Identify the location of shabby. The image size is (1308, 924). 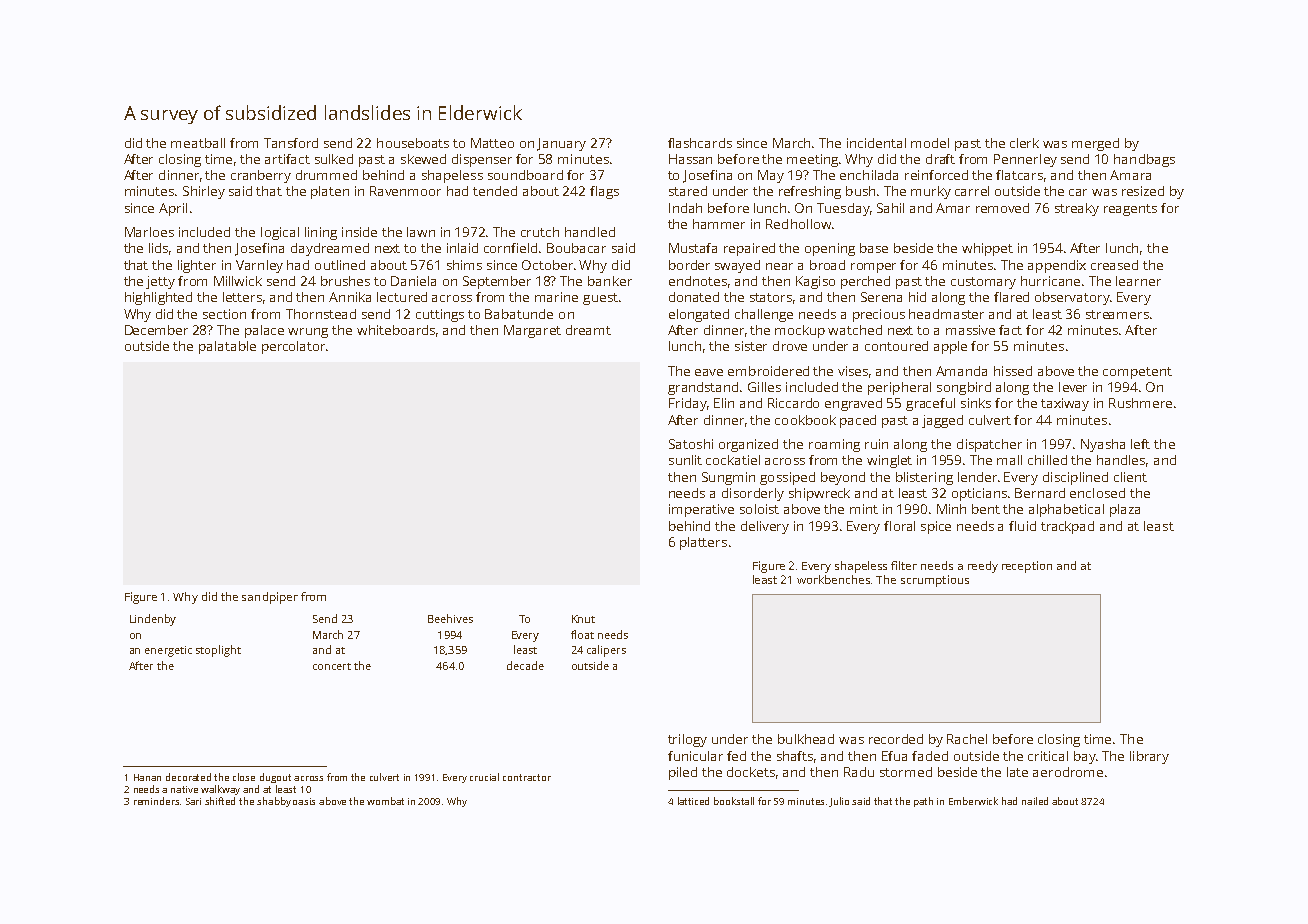
(274, 802).
